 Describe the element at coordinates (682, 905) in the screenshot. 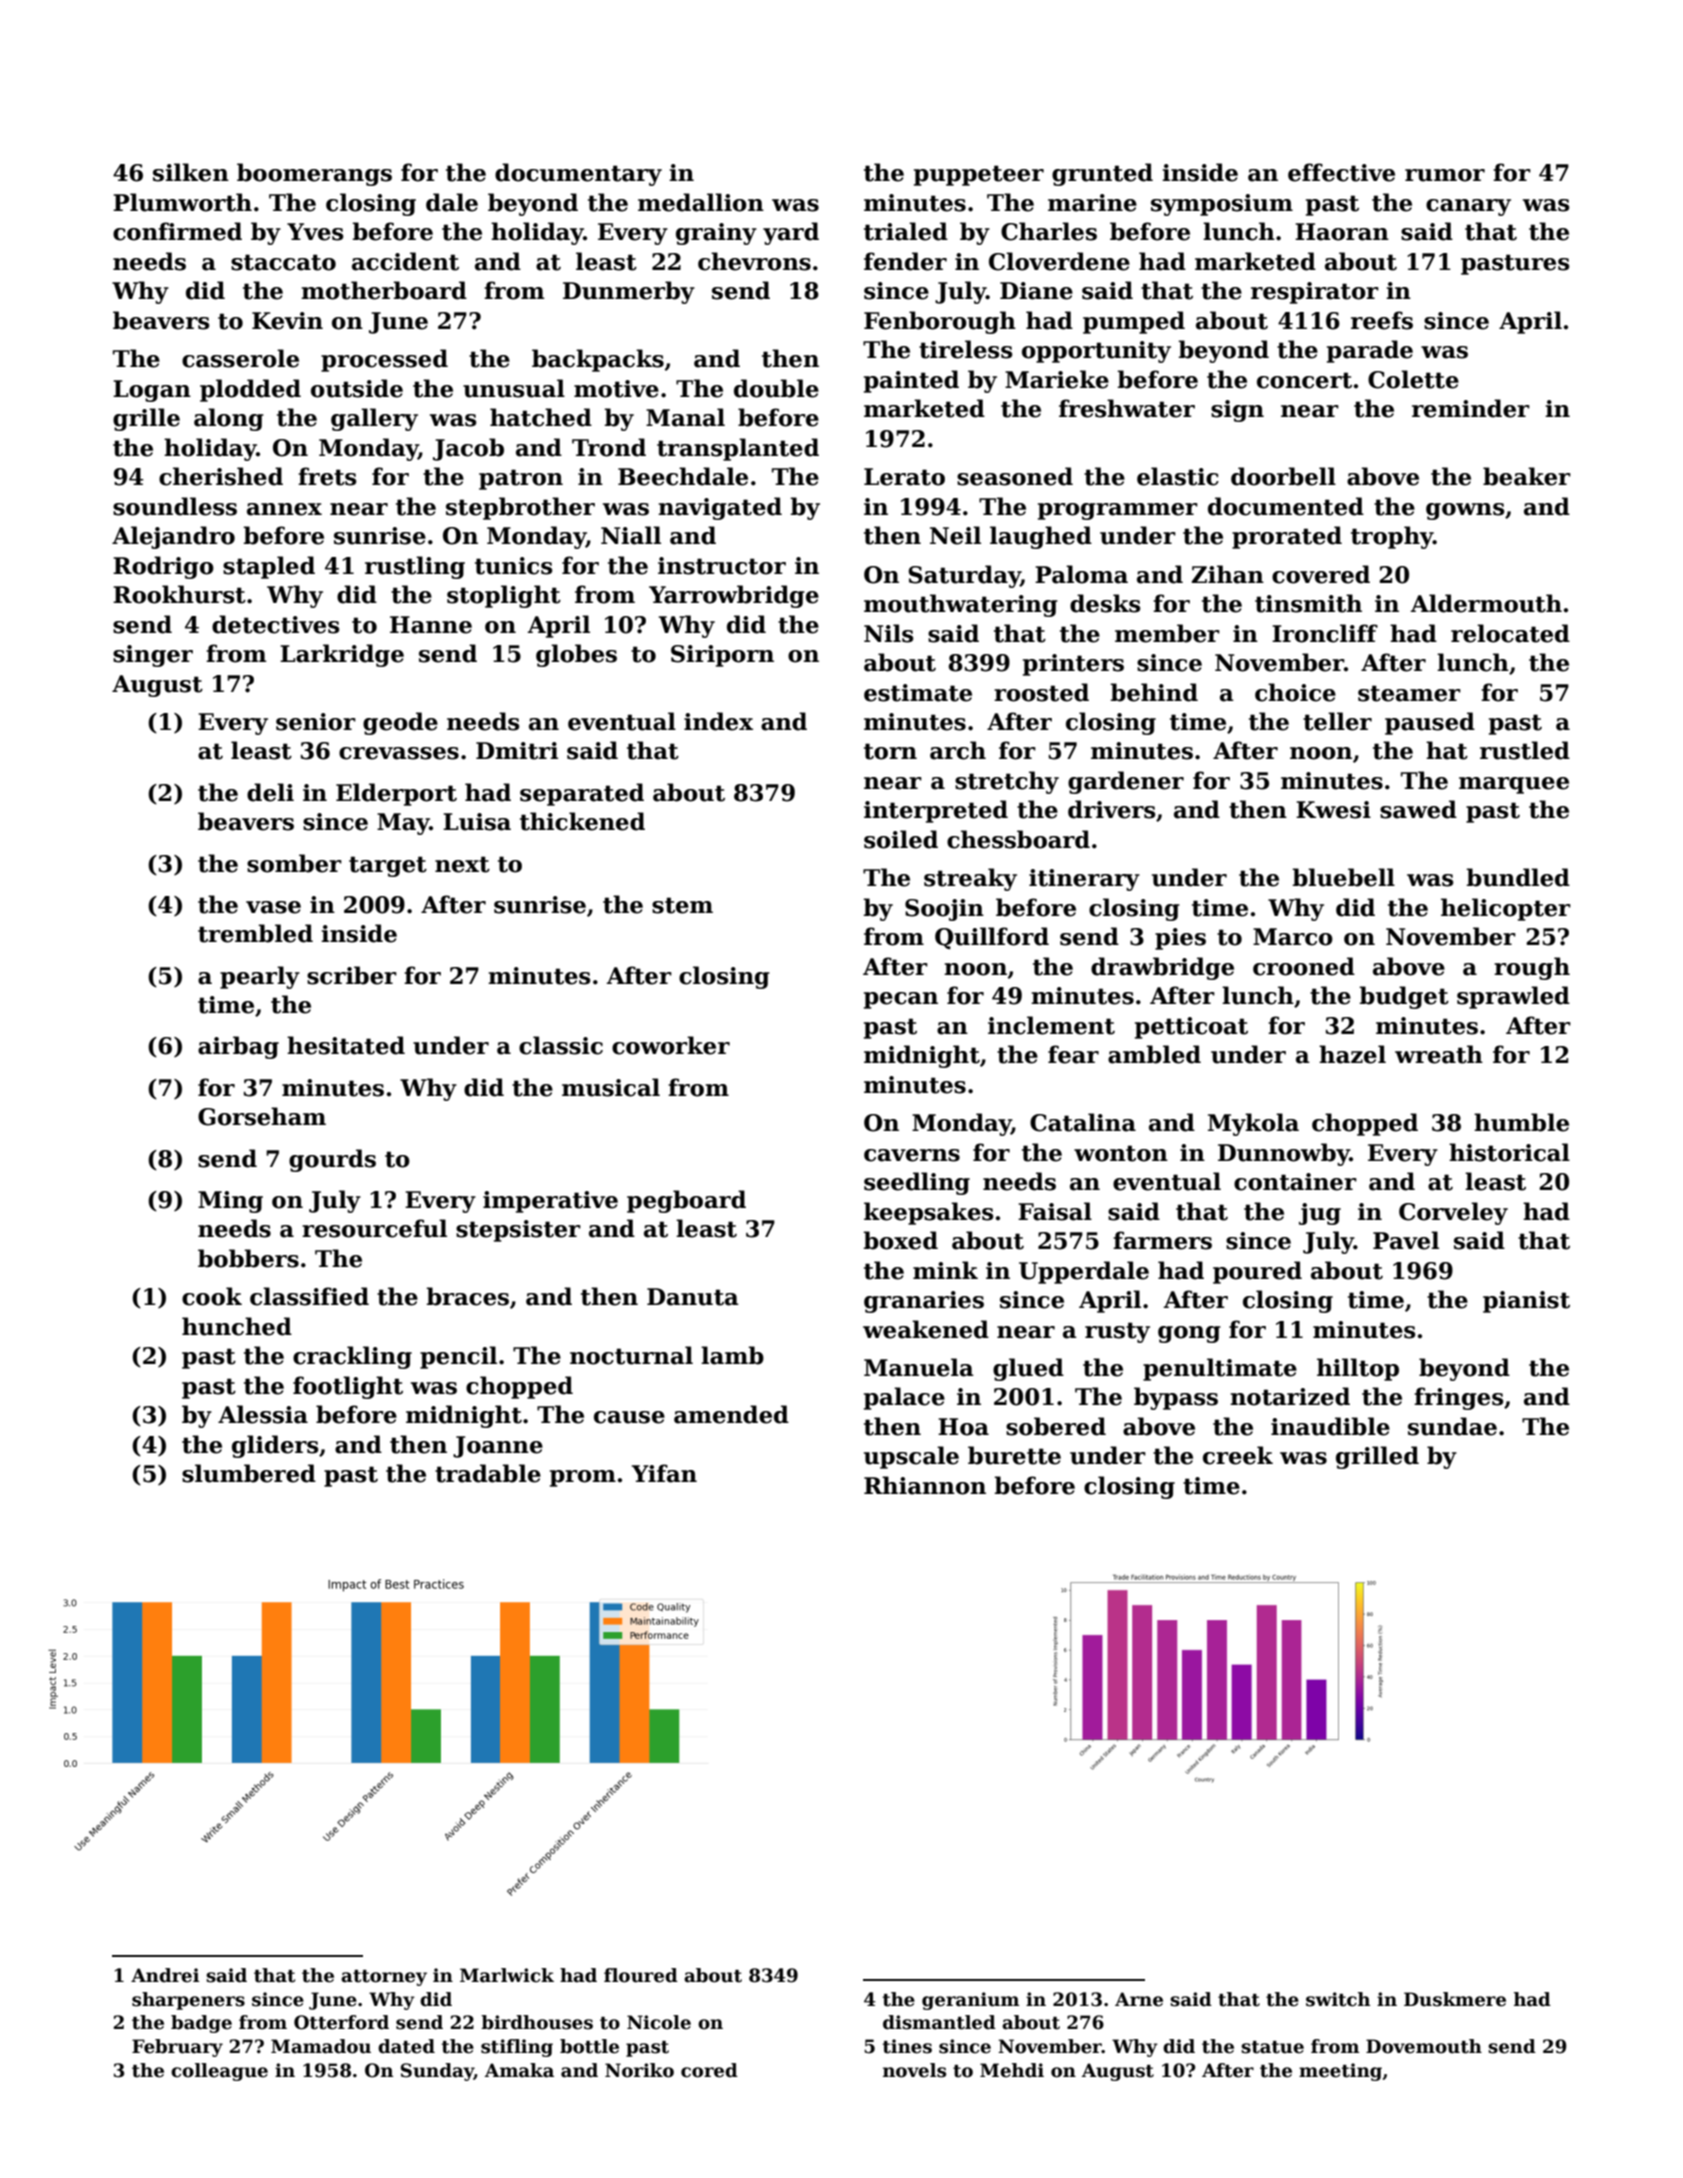

I see `stem` at that location.
